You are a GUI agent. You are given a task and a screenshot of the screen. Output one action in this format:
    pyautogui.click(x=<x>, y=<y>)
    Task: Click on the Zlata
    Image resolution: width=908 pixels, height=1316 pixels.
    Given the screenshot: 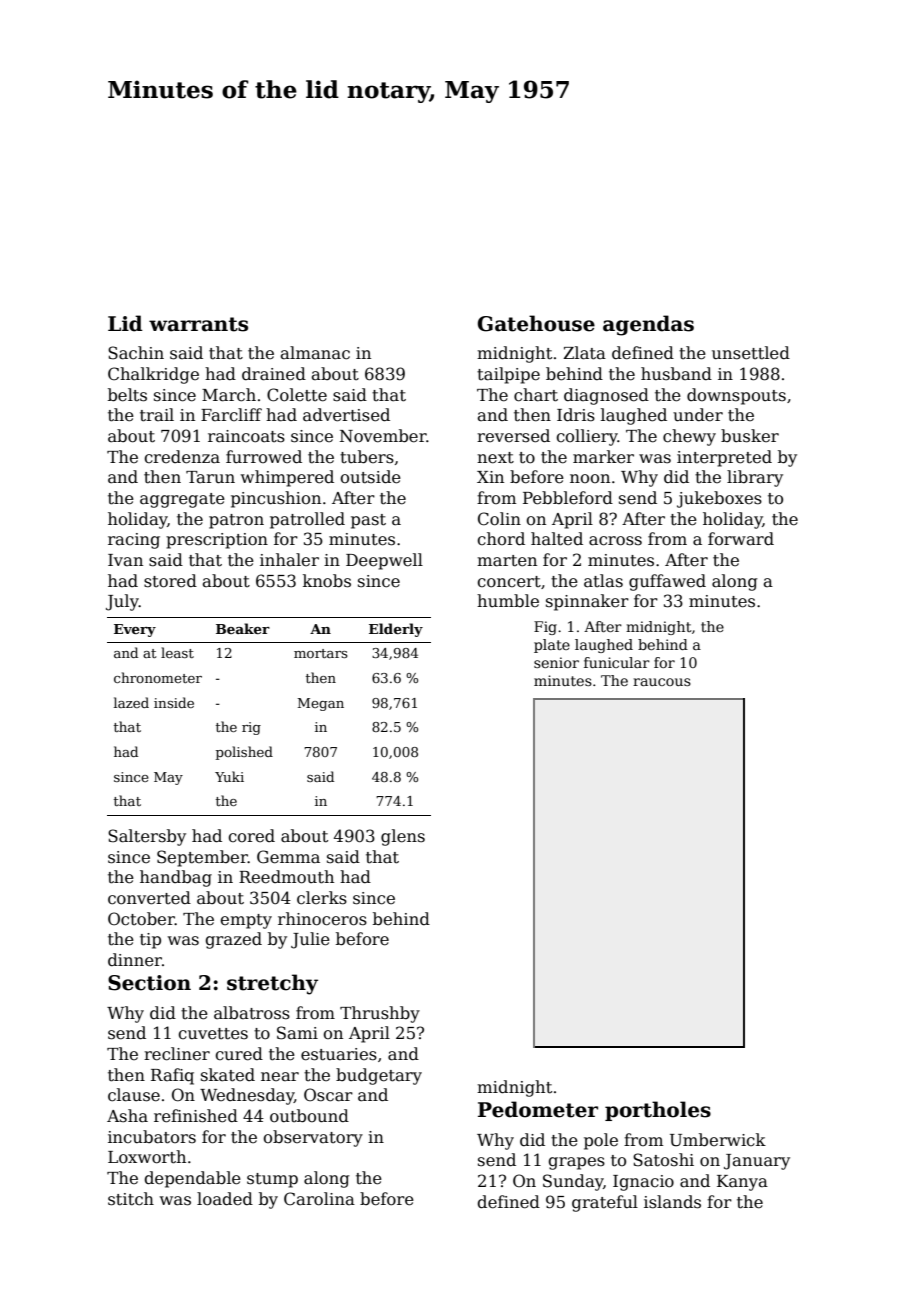 What is the action you would take?
    pyautogui.click(x=584, y=353)
